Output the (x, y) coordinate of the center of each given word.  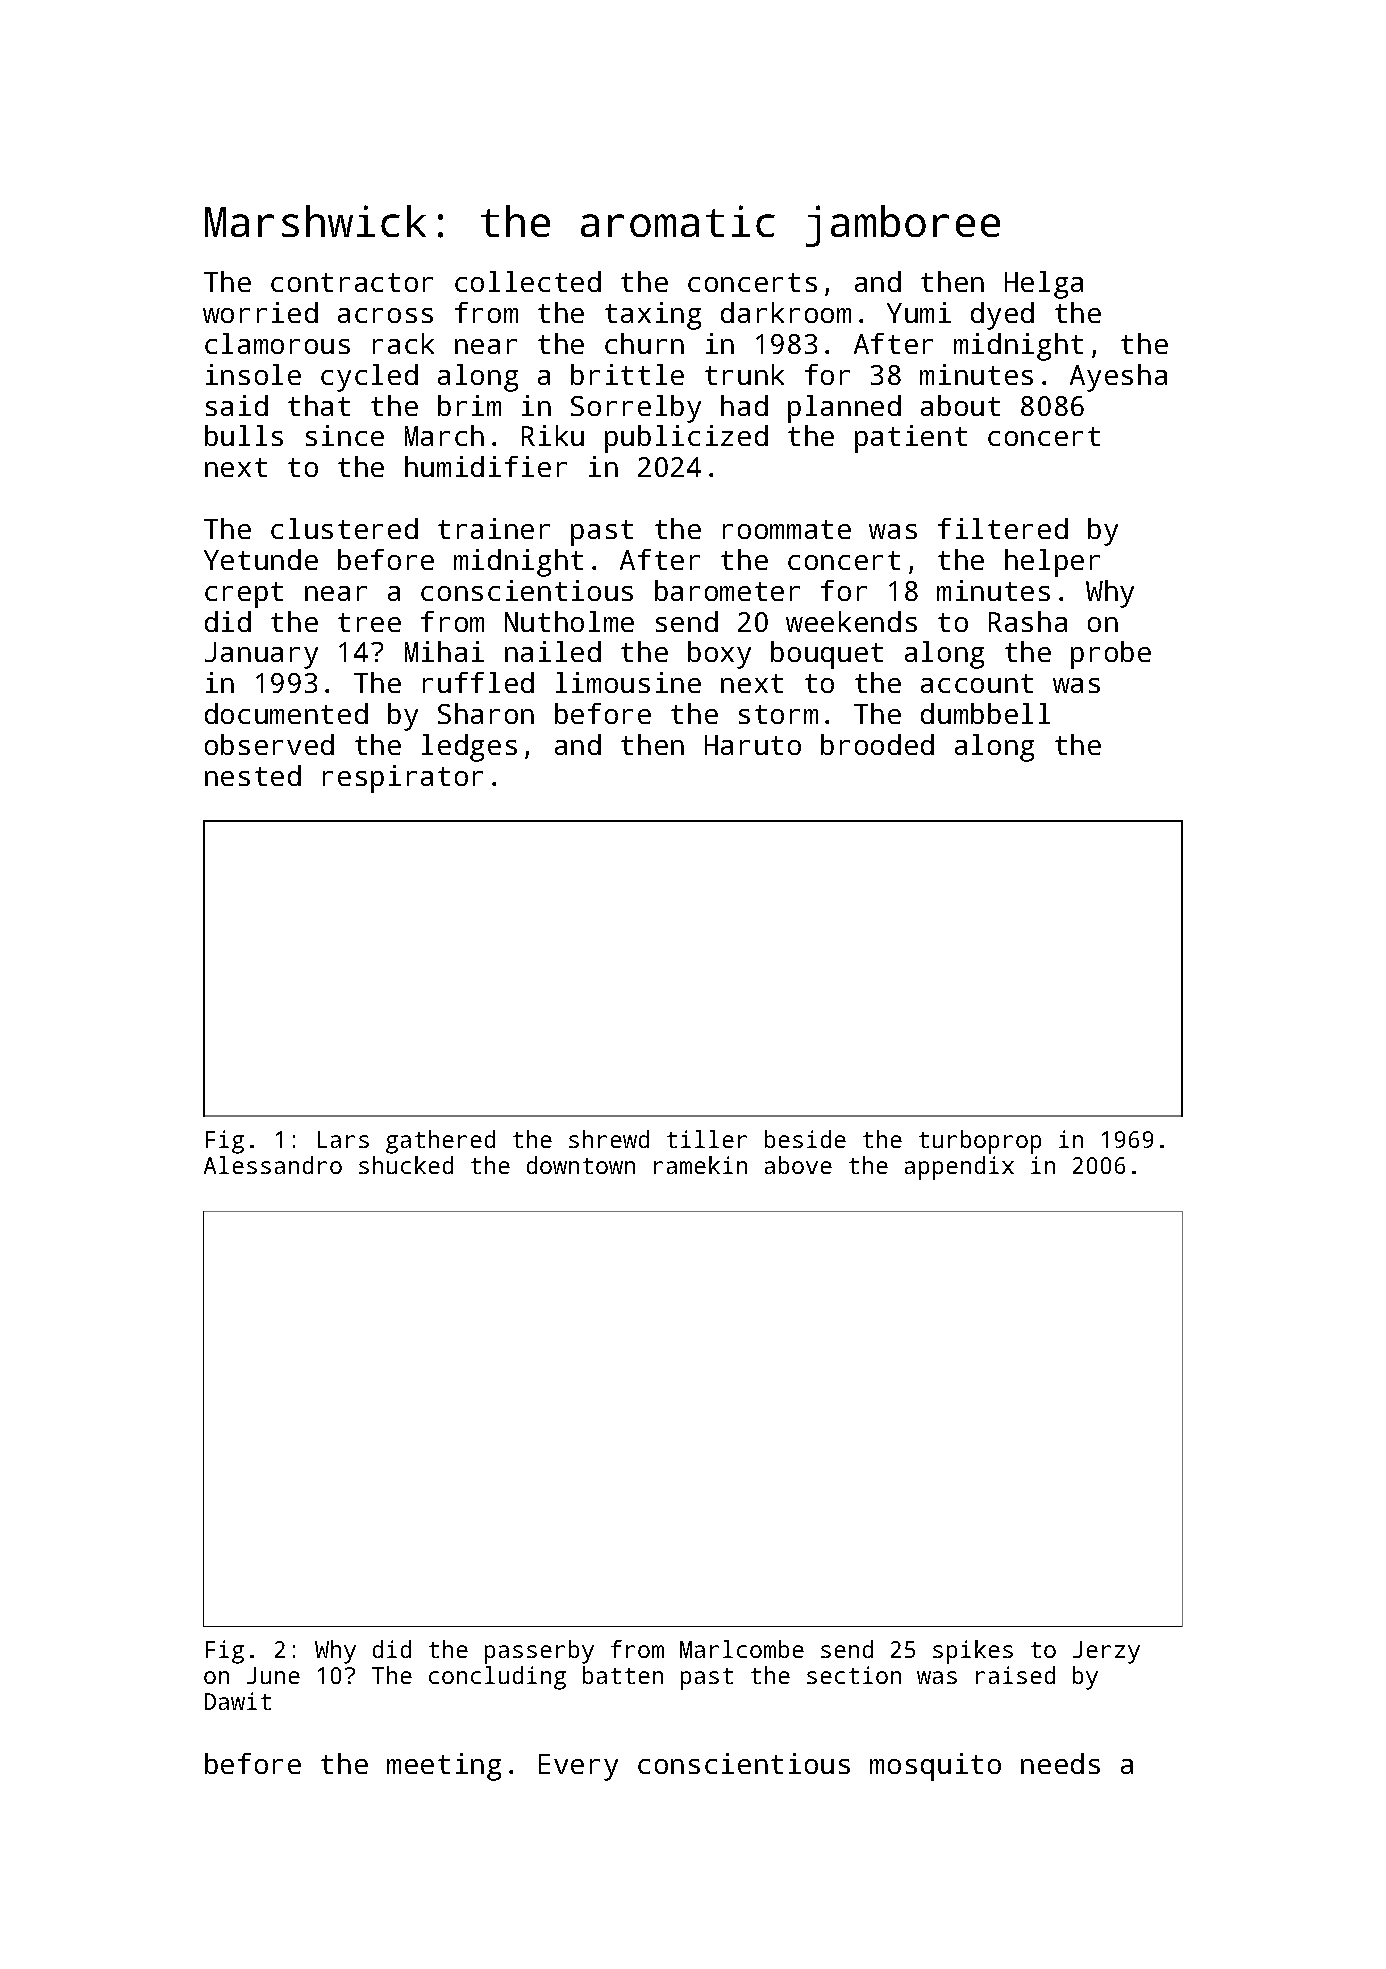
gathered (440, 1142)
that (319, 405)
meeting (444, 1767)
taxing (653, 316)
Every (578, 1767)
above (798, 1165)
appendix (959, 1168)
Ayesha (1118, 378)
